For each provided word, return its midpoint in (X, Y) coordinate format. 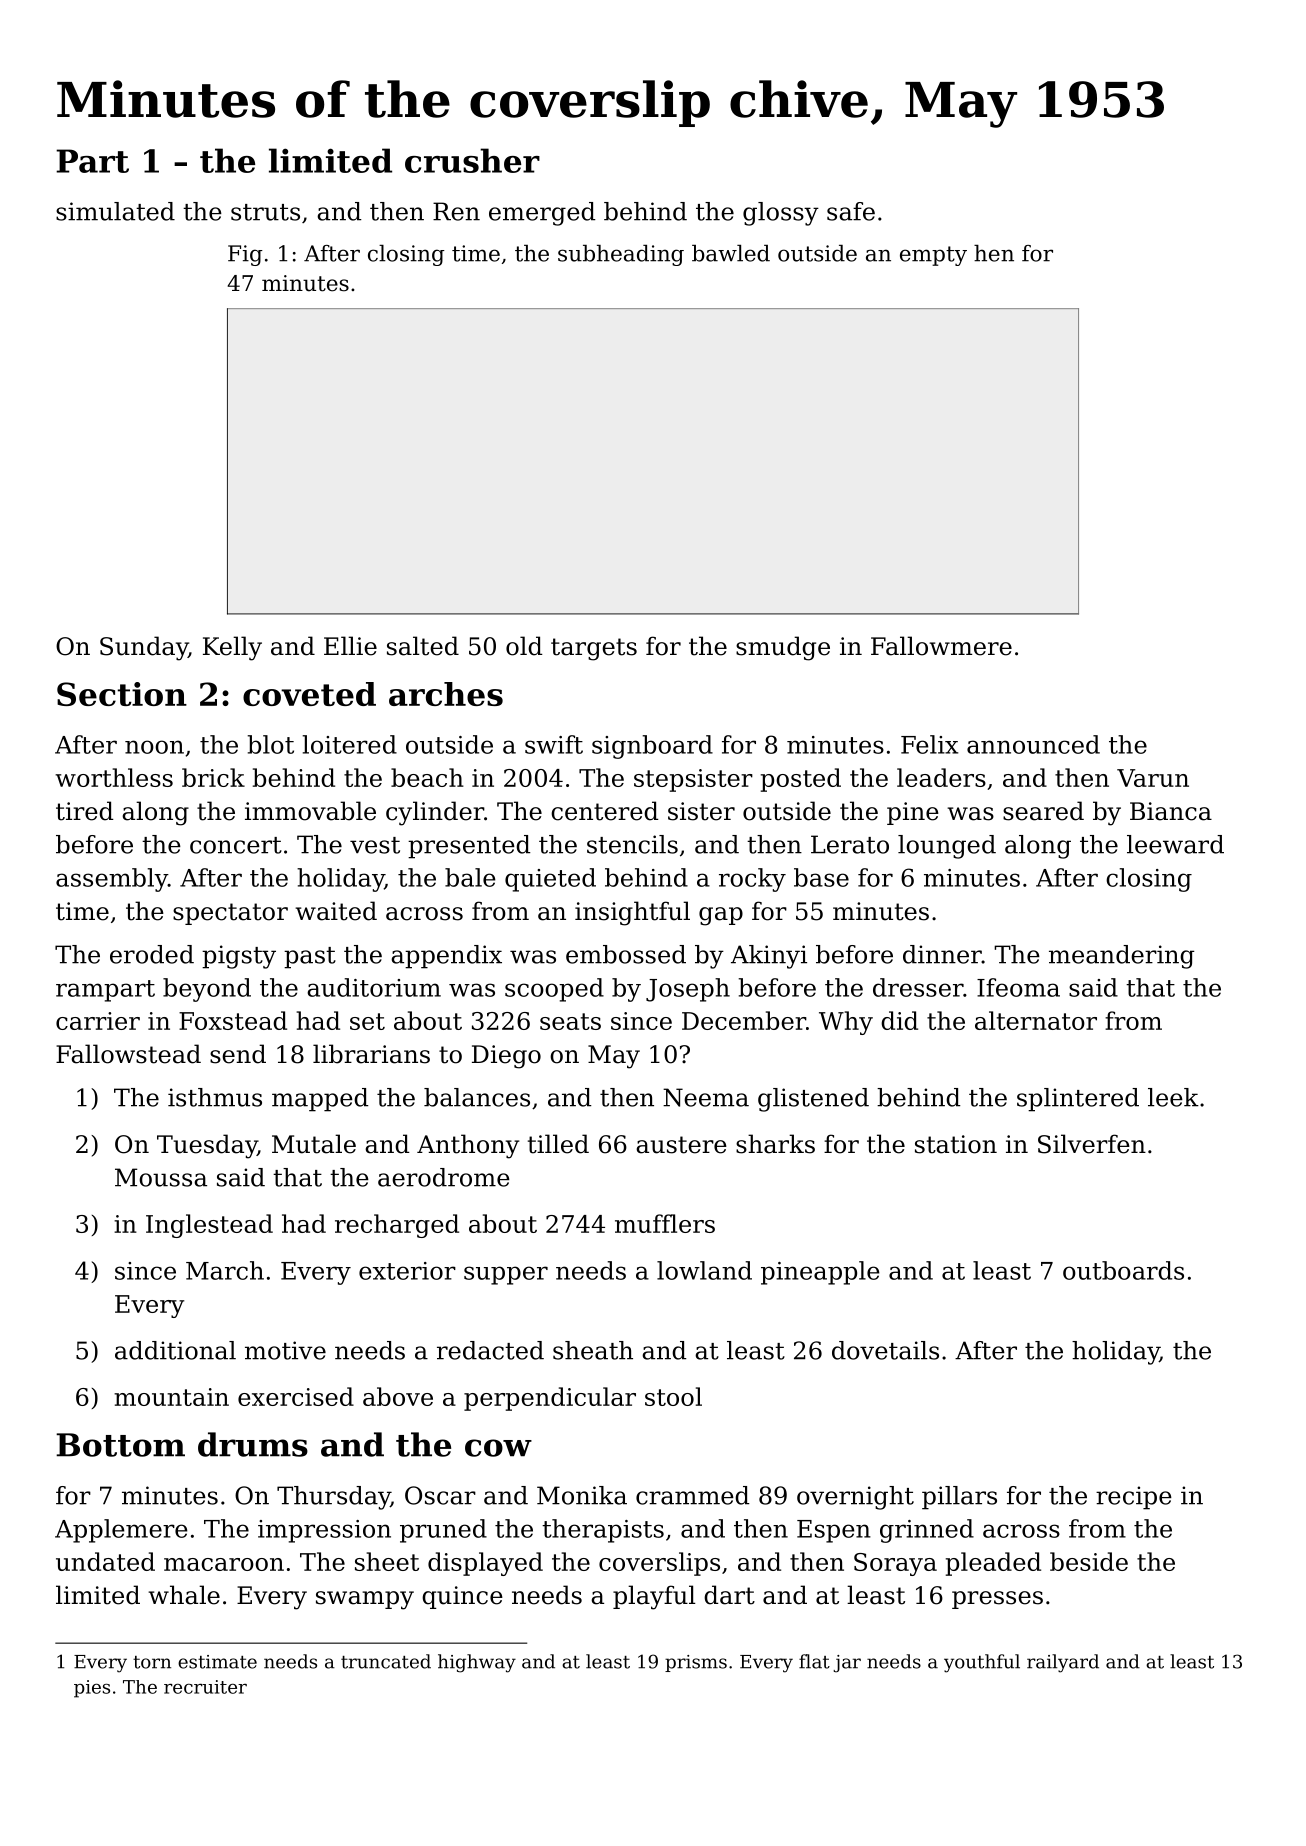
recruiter (205, 1687)
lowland (704, 1270)
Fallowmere (941, 646)
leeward (1175, 844)
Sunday (144, 648)
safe (851, 211)
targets (594, 649)
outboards (1123, 1270)
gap (721, 916)
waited (336, 911)
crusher (472, 160)
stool (673, 1396)
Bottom (120, 1445)
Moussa (161, 1177)
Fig (245, 255)
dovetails (885, 1350)
